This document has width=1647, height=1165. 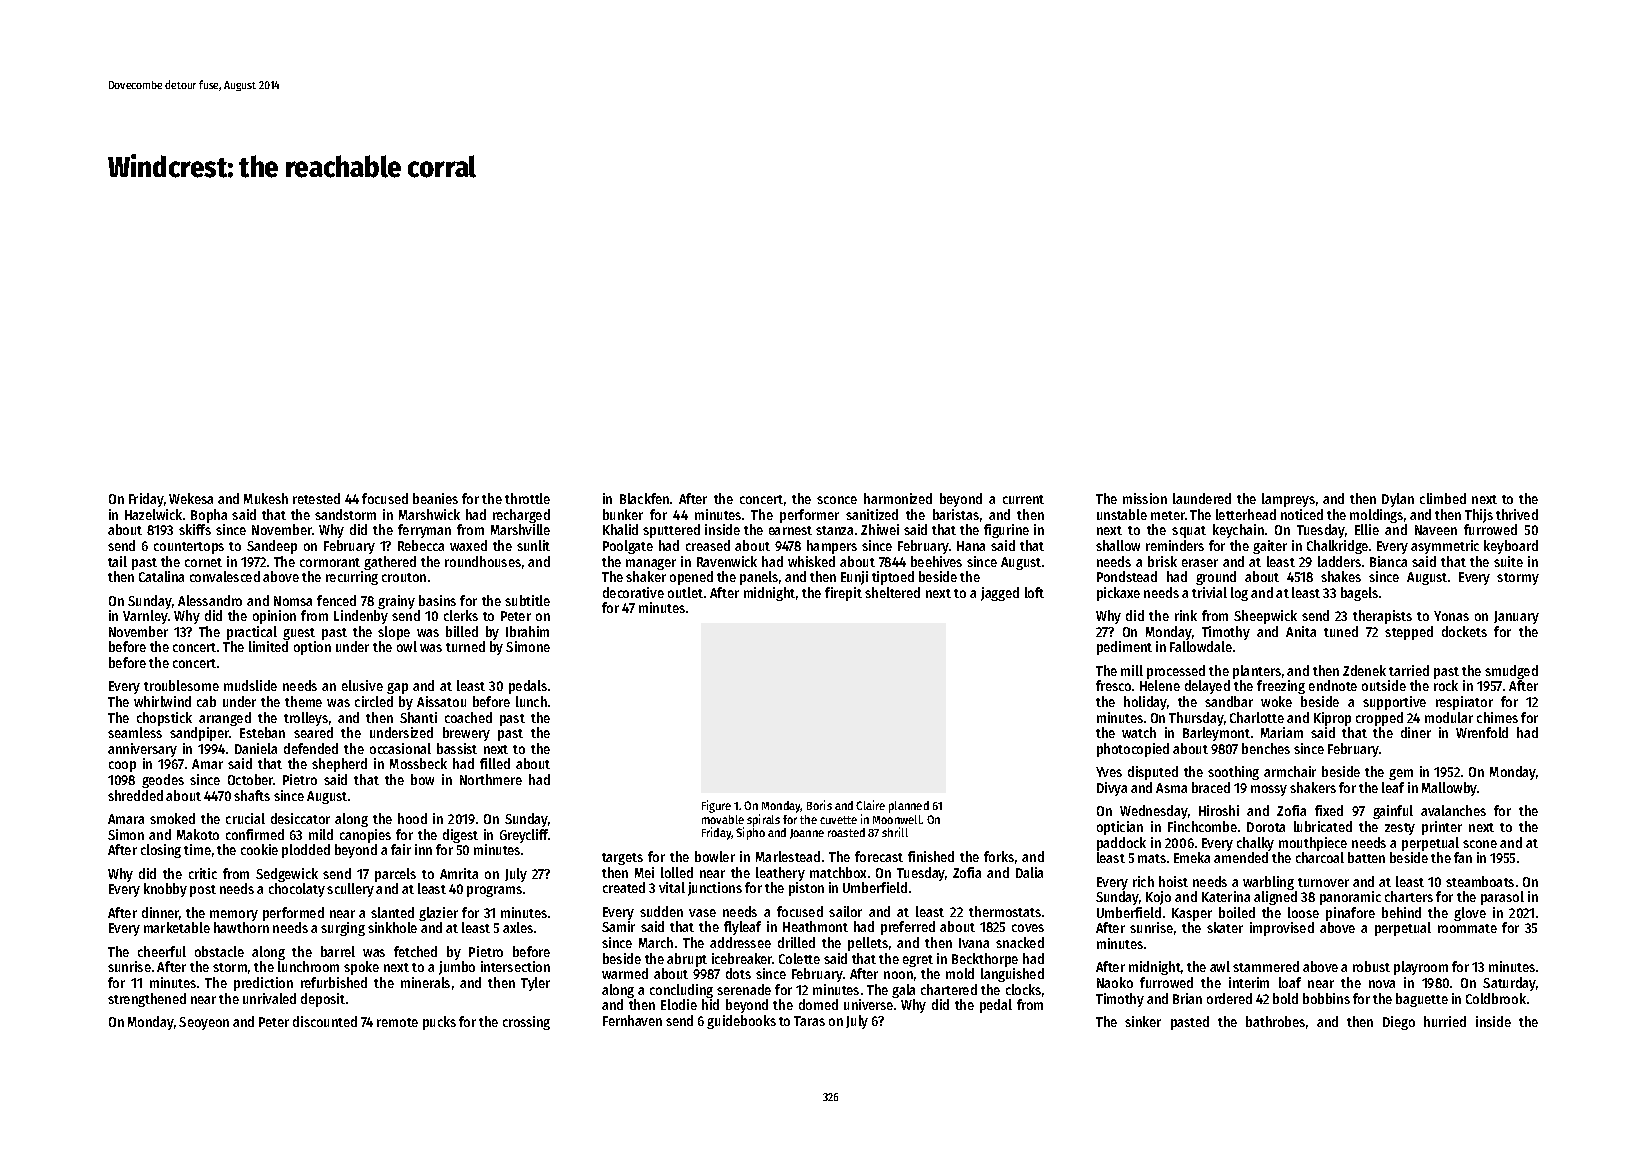 What do you see at coordinates (1479, 516) in the document?
I see `Thijs` at bounding box center [1479, 516].
